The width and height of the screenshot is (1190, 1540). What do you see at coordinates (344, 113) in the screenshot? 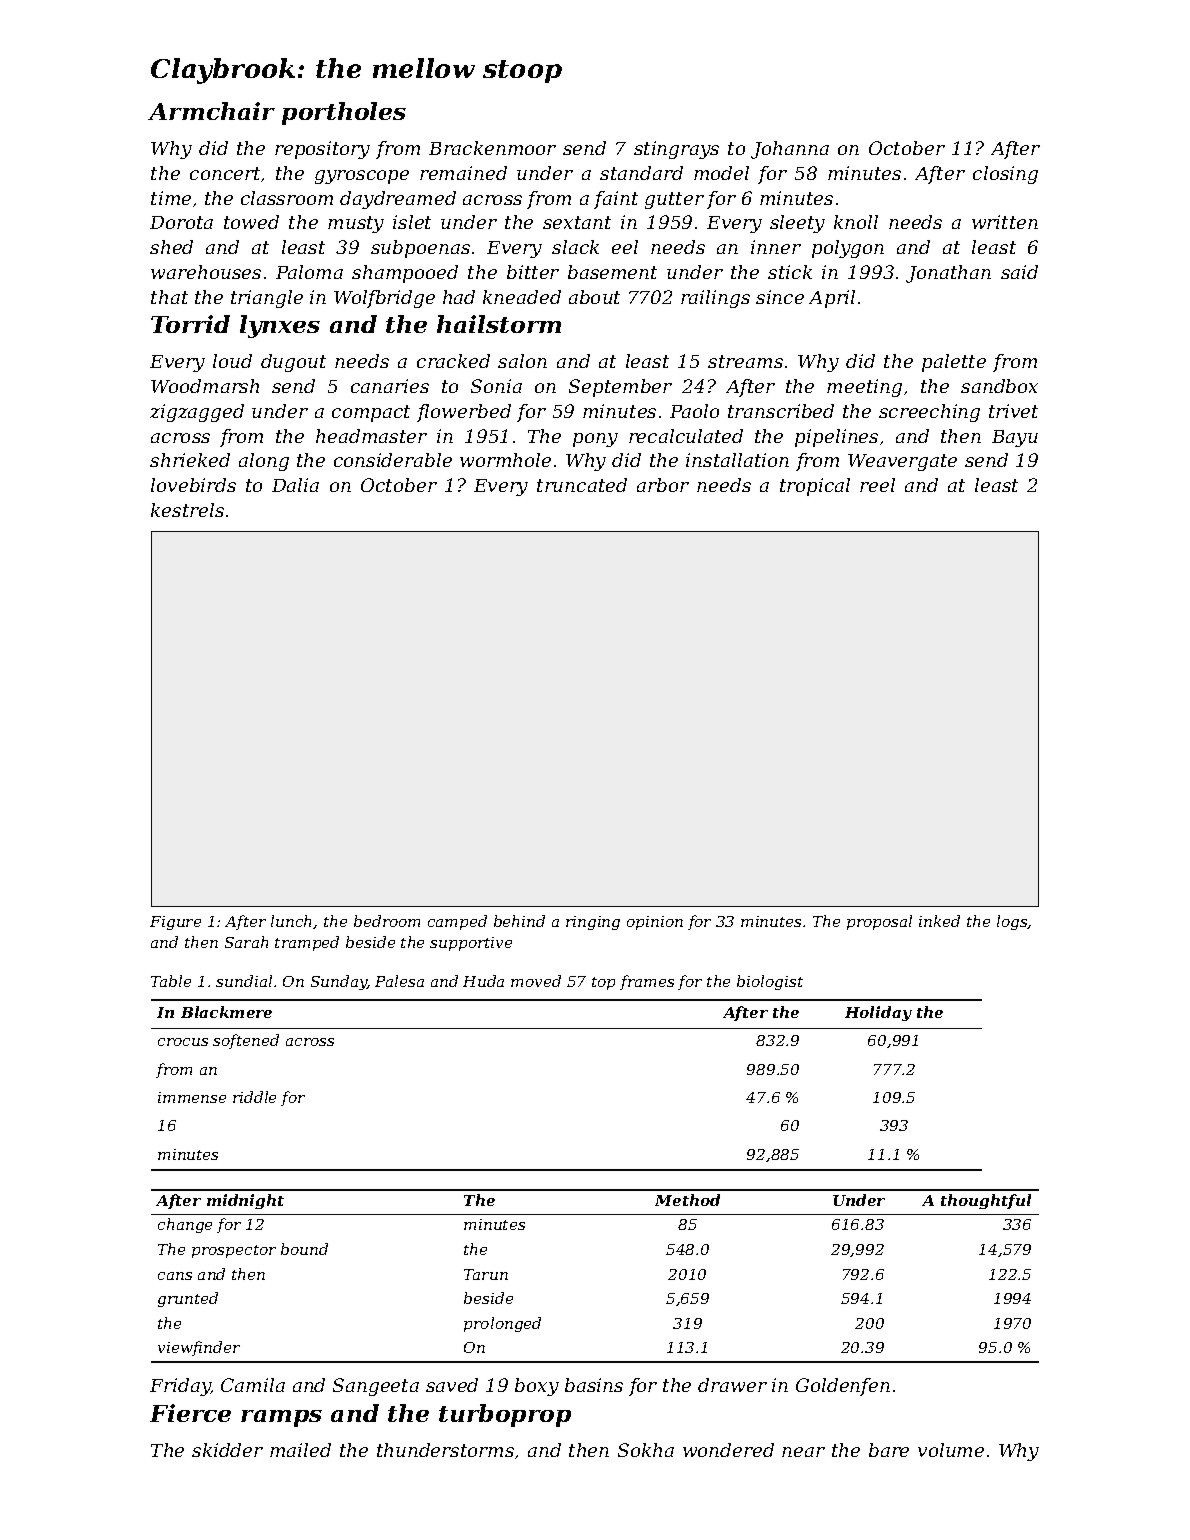
I see `portholes` at bounding box center [344, 113].
